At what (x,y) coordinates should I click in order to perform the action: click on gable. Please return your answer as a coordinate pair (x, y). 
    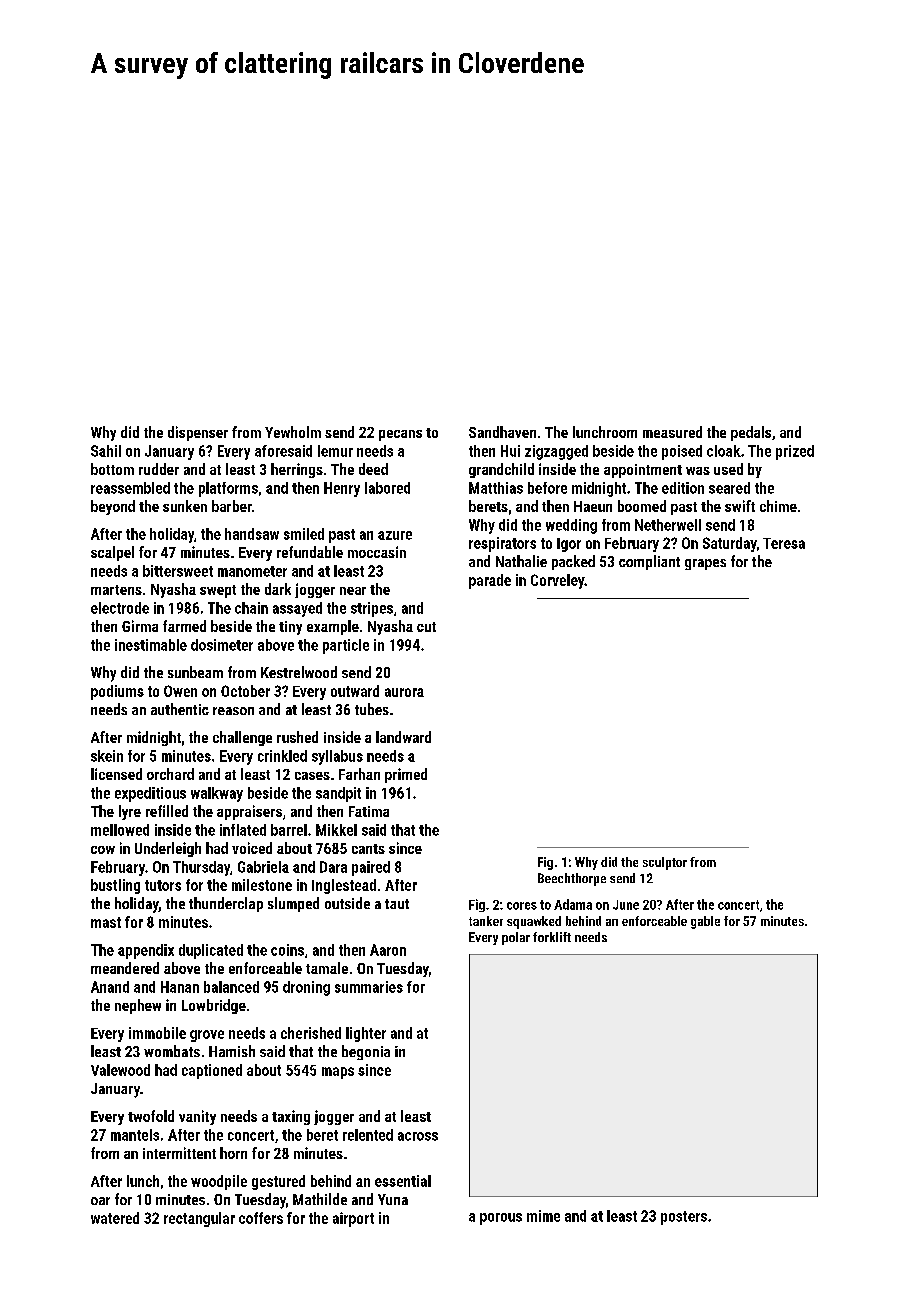
    Looking at the image, I should click on (705, 922).
